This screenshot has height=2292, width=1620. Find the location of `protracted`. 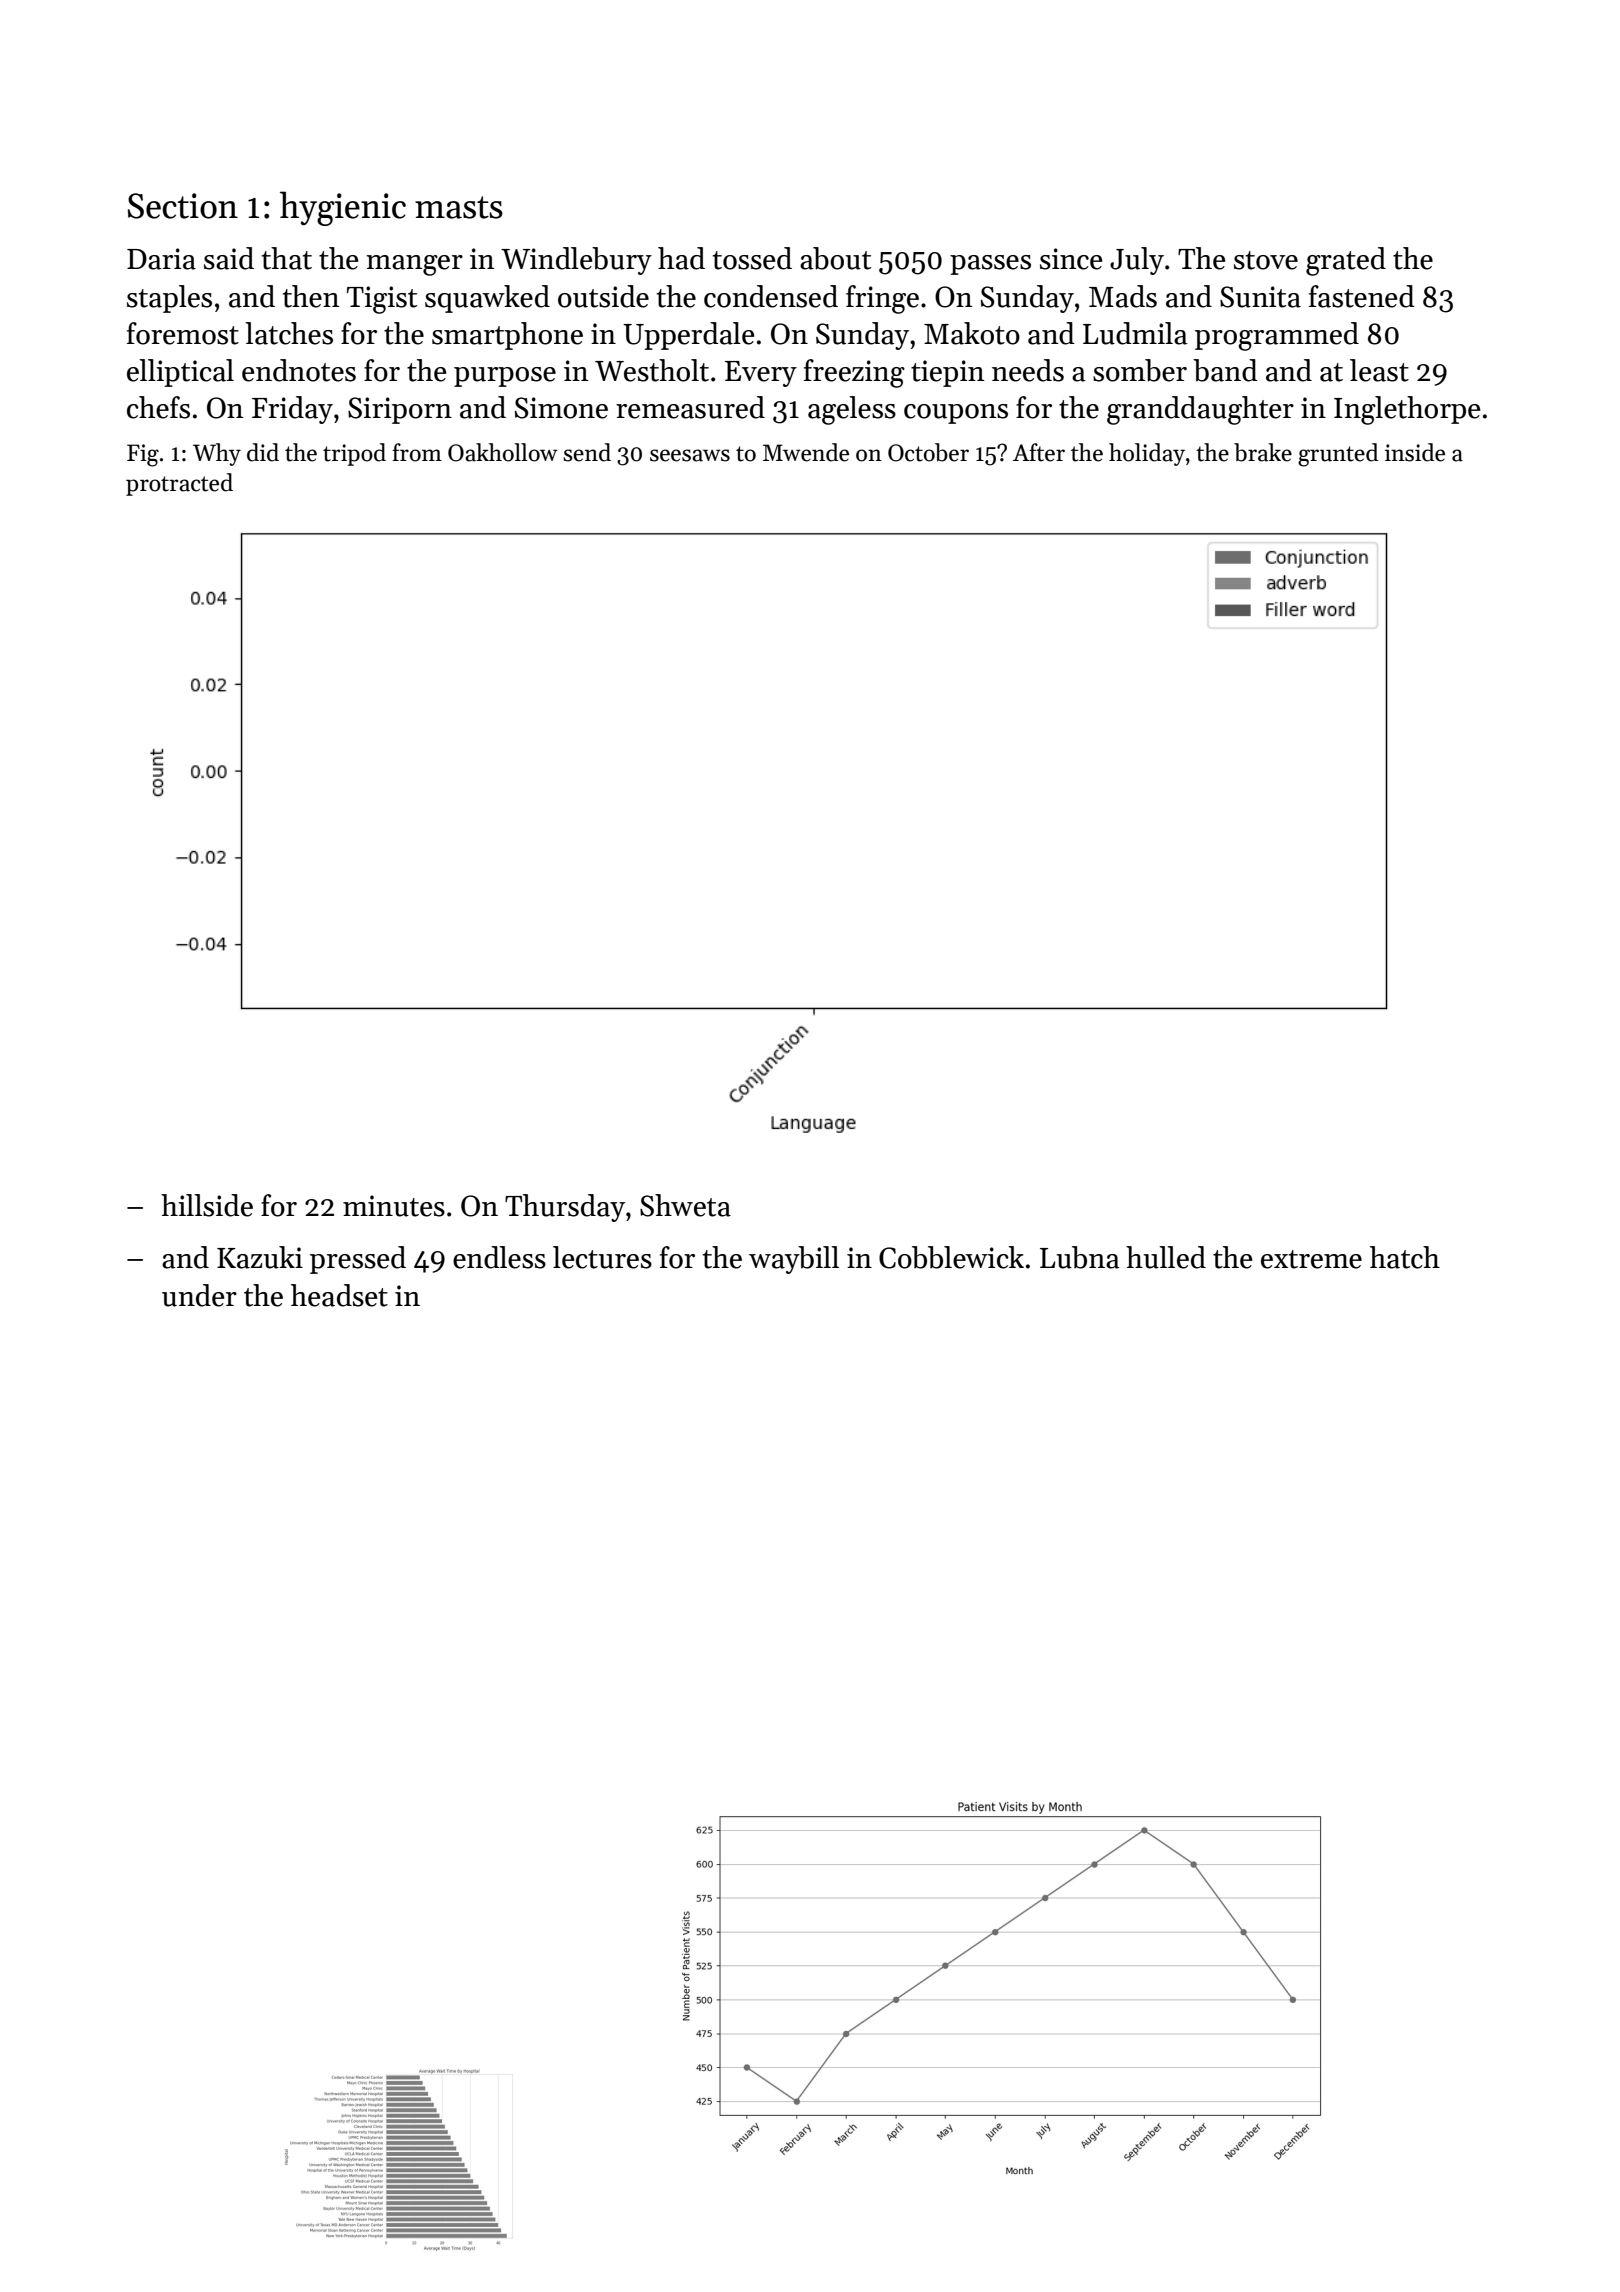

protracted is located at coordinates (179, 484).
